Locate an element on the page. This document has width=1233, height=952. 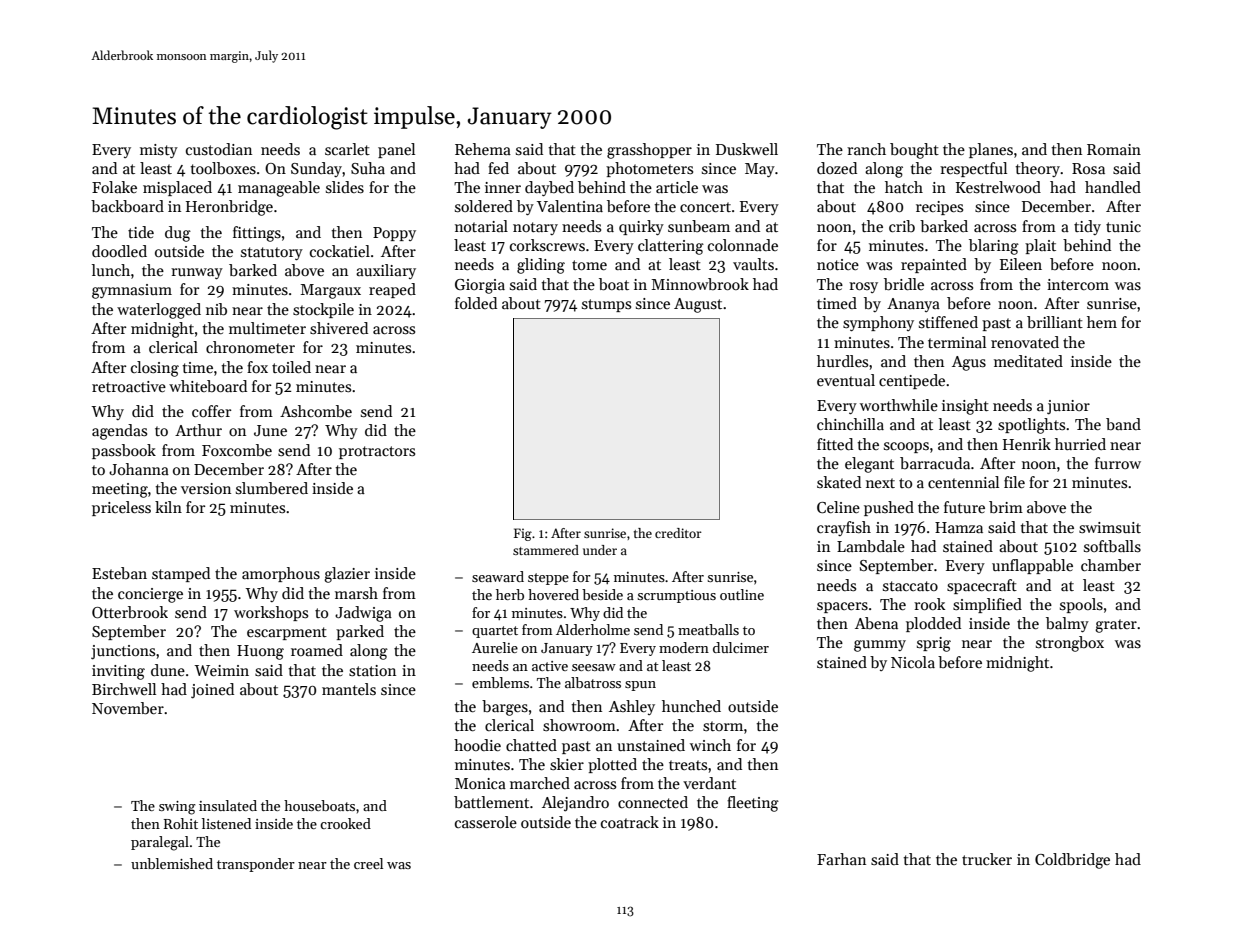
concierge is located at coordinates (150, 595).
